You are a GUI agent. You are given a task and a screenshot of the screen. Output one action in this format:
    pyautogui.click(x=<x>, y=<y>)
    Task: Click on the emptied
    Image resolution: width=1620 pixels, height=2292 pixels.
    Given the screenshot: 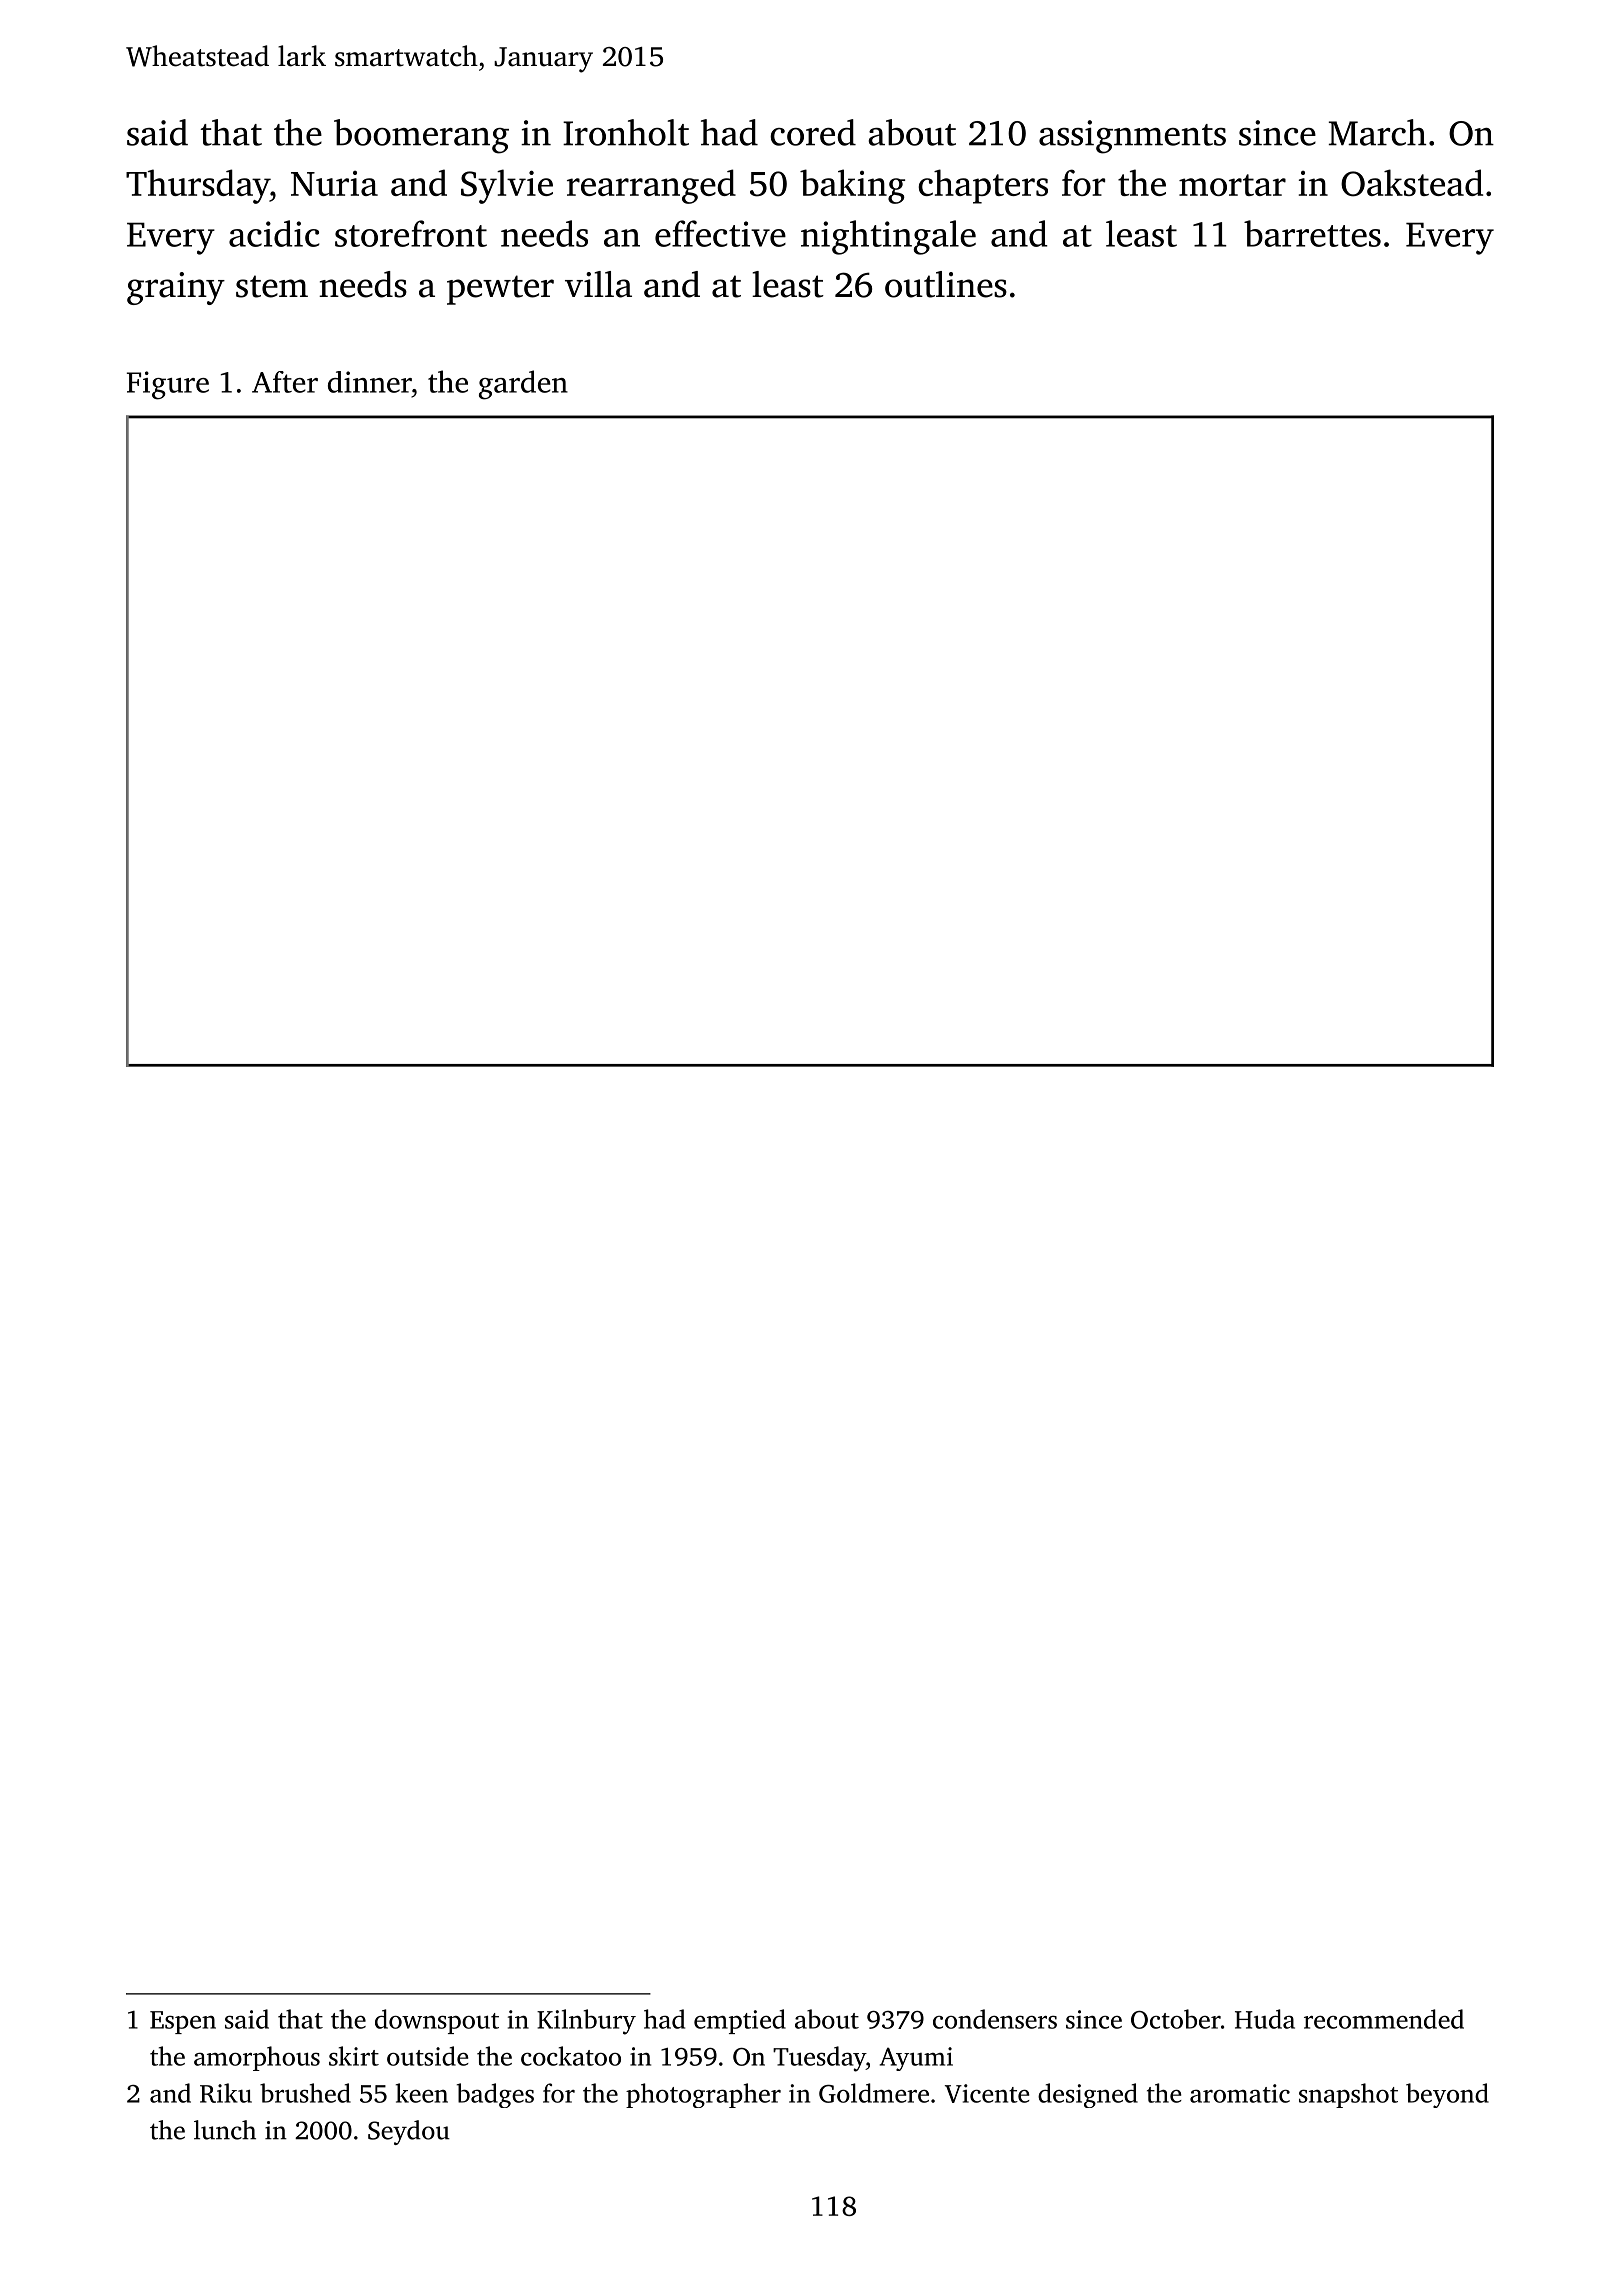 What is the action you would take?
    pyautogui.click(x=740, y=2021)
